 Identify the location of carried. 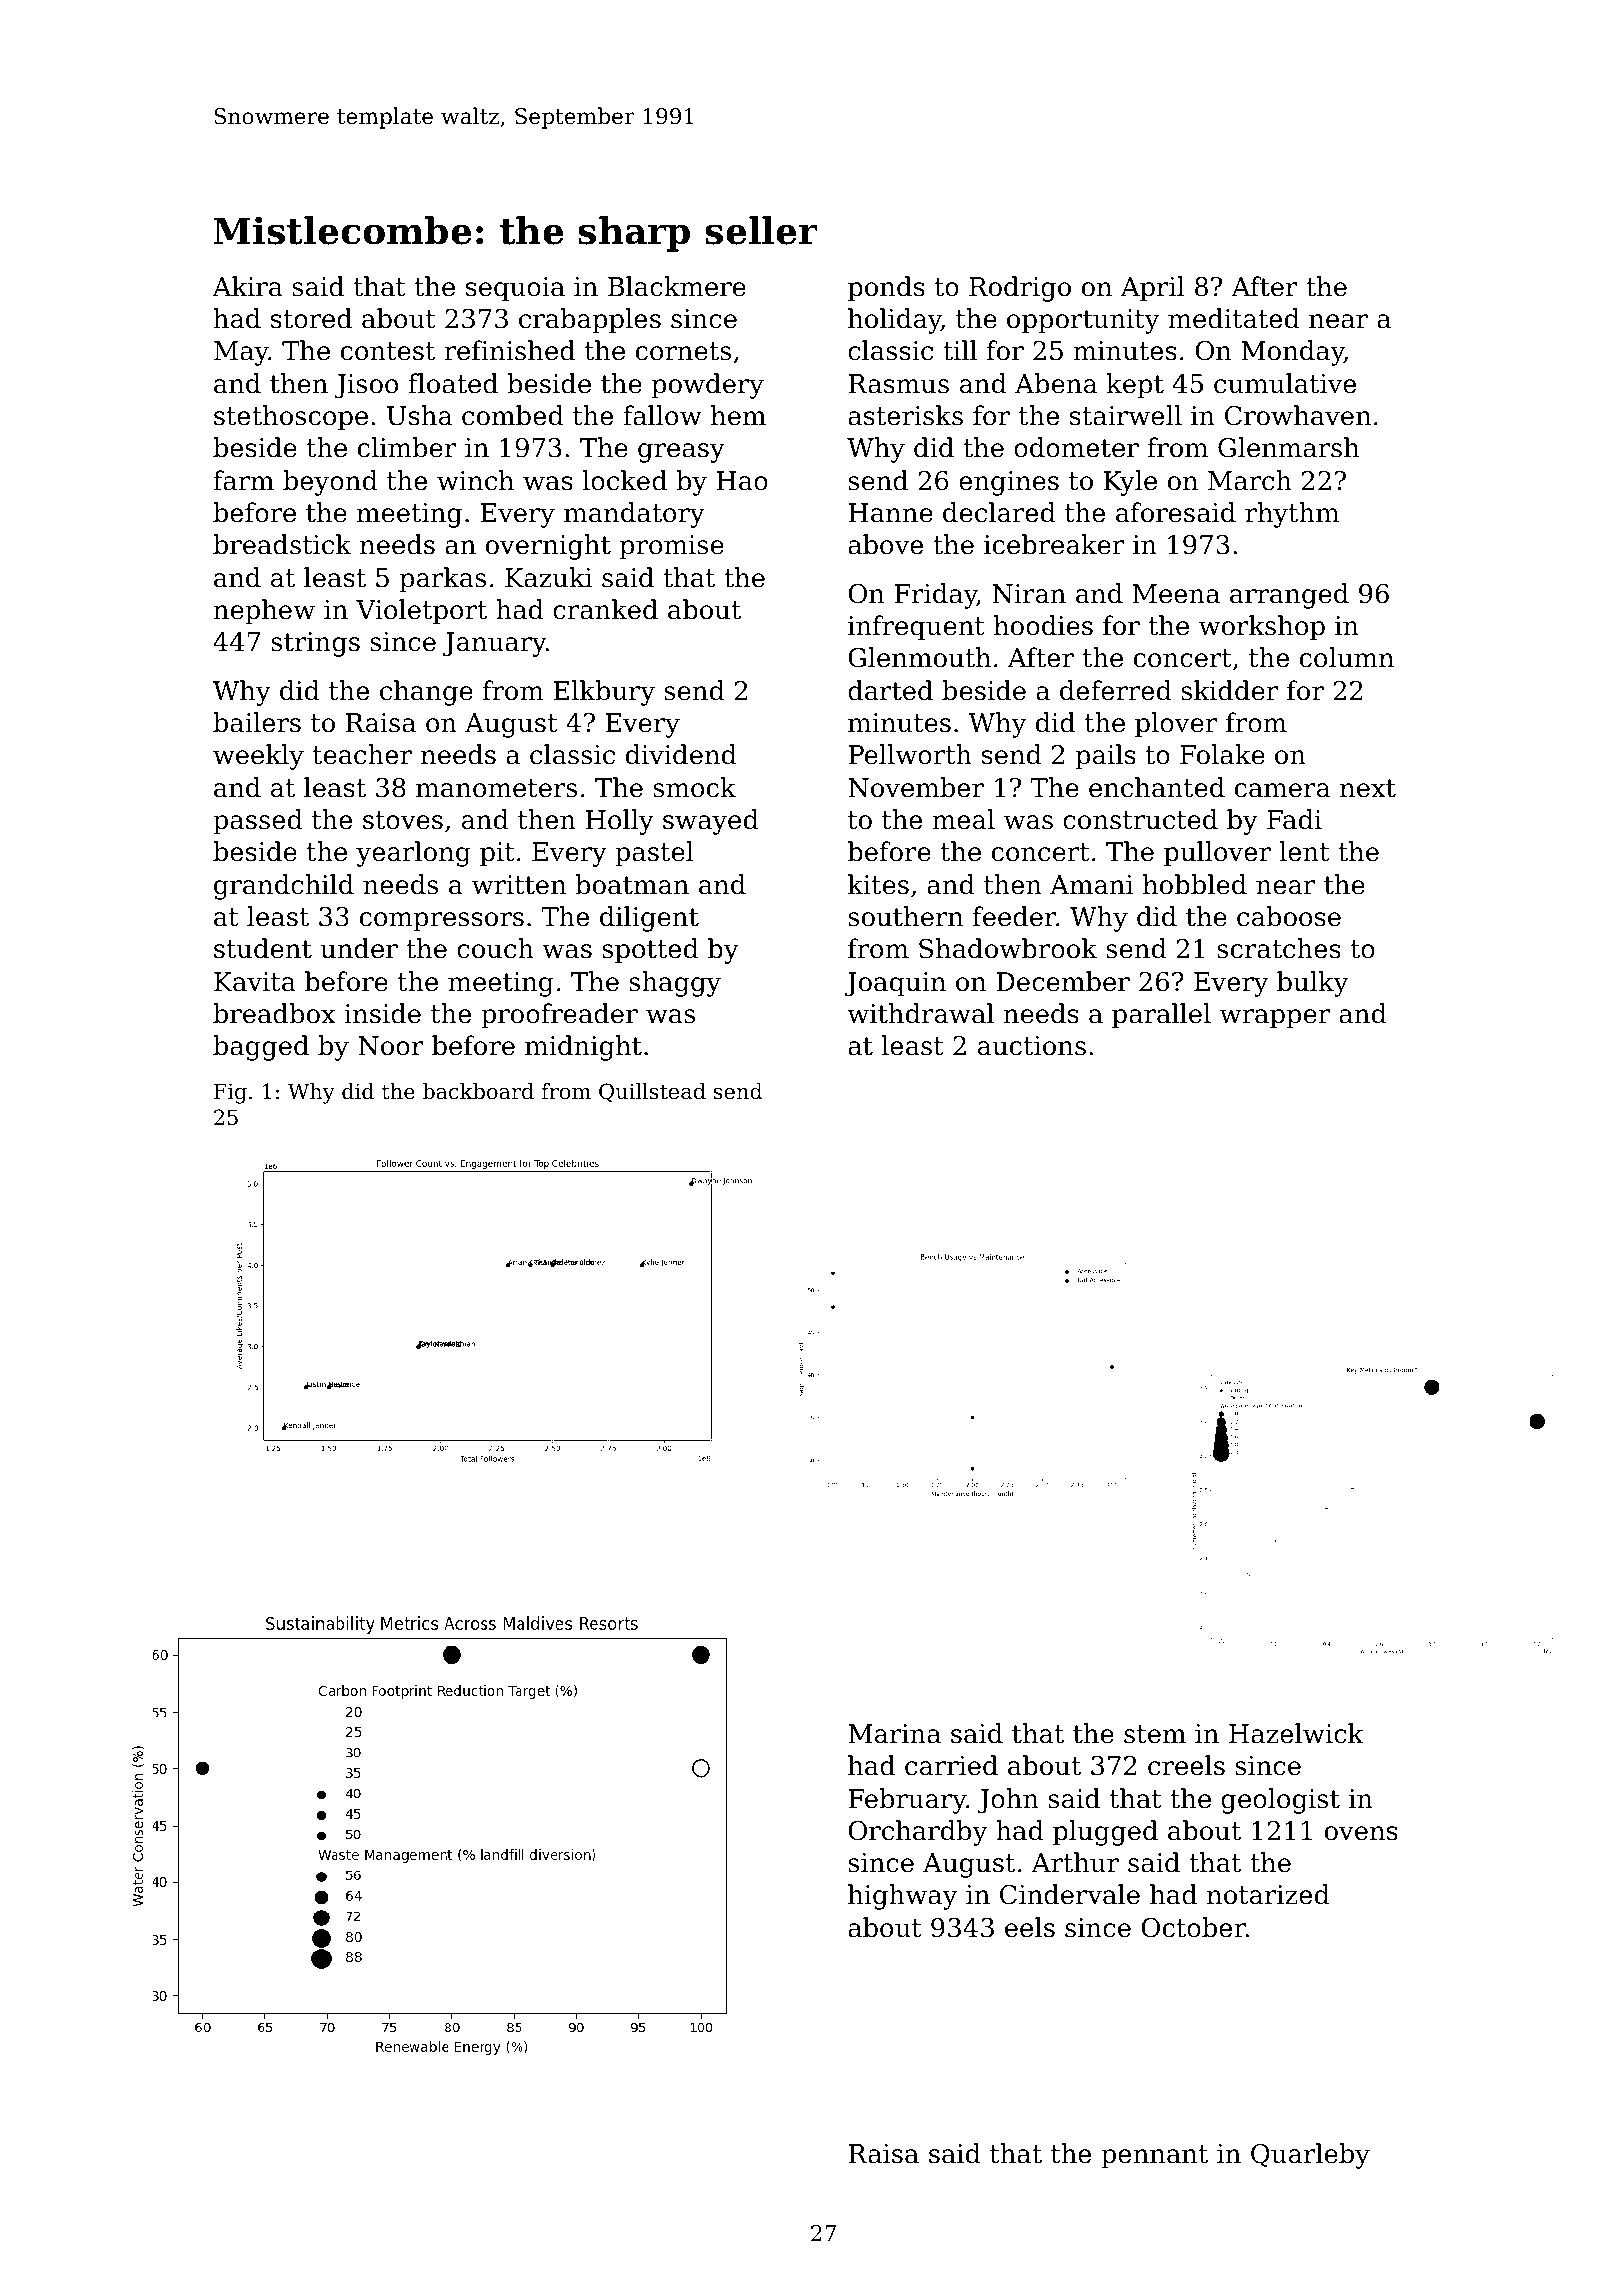
(951, 1765).
